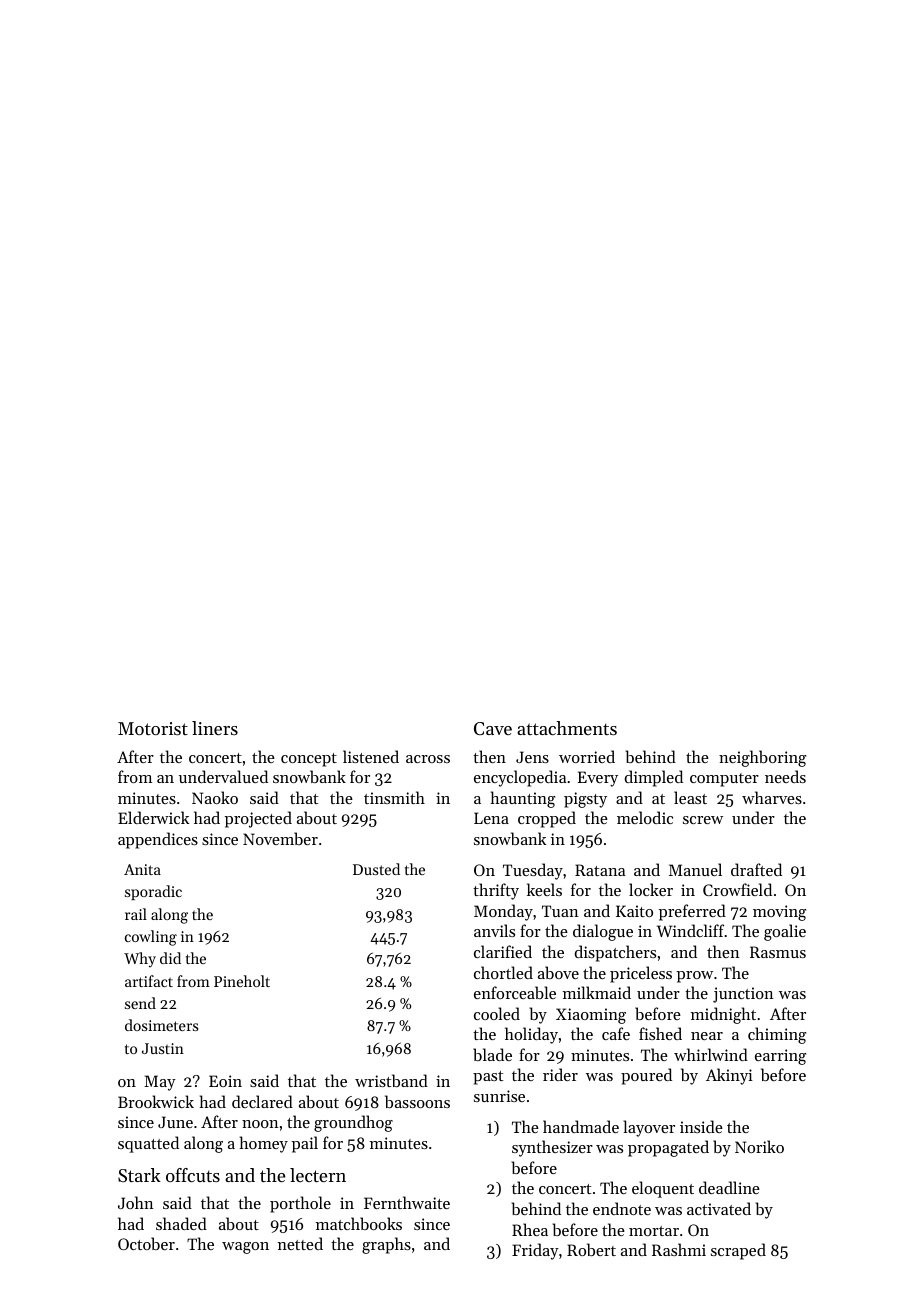 Image resolution: width=924 pixels, height=1308 pixels. Describe the element at coordinates (493, 728) in the document. I see `Cave` at that location.
